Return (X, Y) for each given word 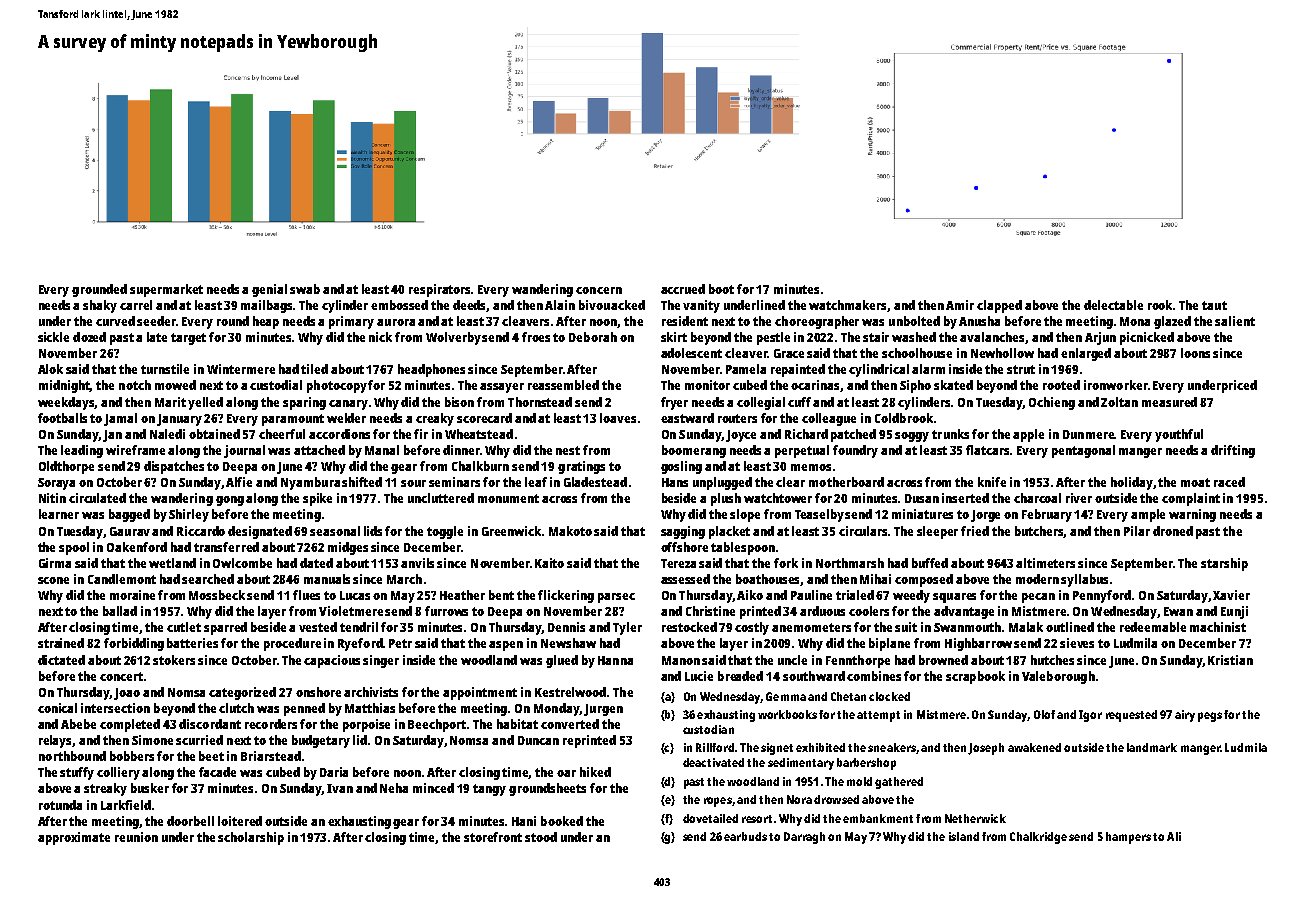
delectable (1113, 305)
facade (217, 772)
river (1079, 498)
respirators (439, 290)
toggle (445, 532)
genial (269, 290)
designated (260, 532)
